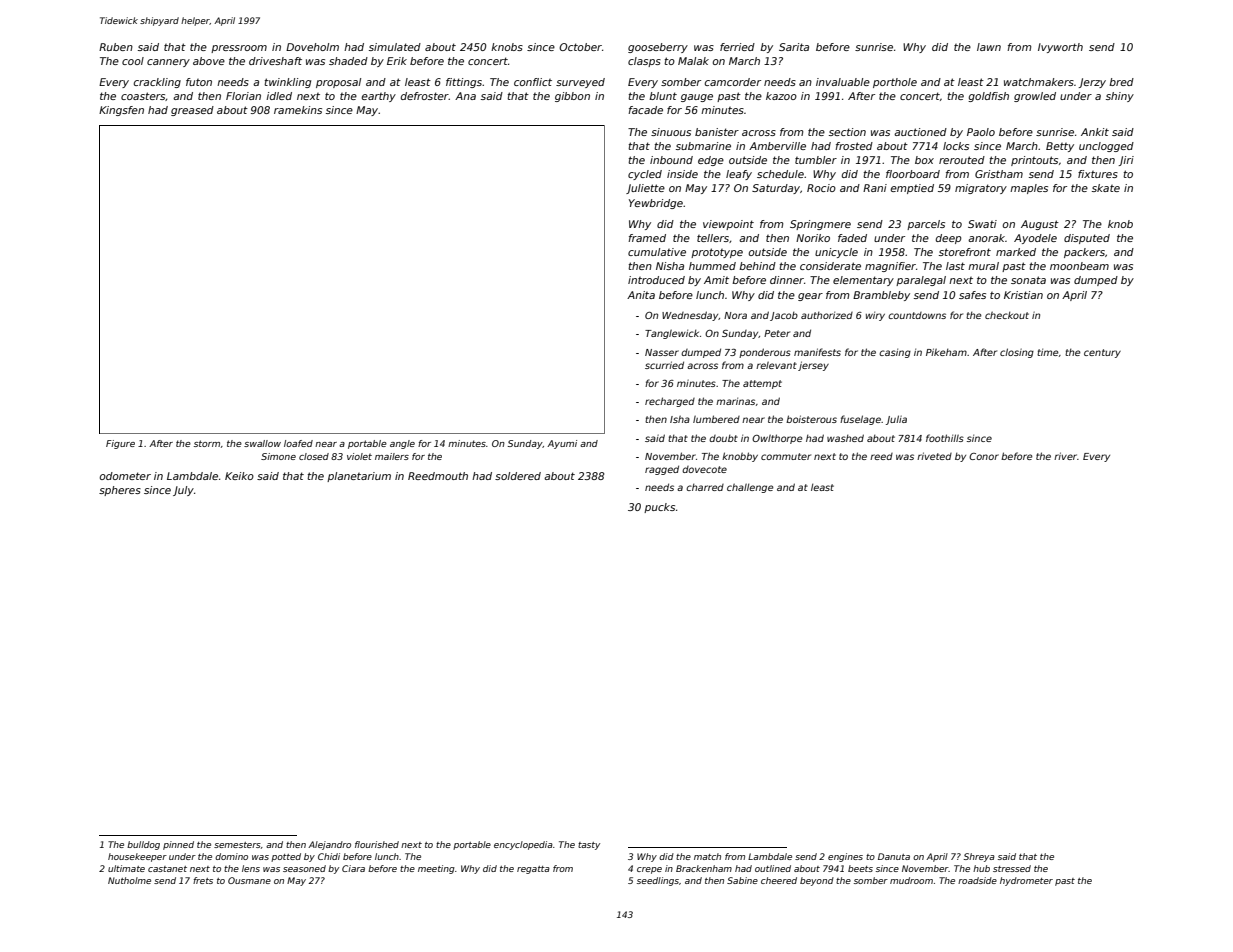 This document has width=1233, height=952. I want to click on river, so click(1065, 456).
